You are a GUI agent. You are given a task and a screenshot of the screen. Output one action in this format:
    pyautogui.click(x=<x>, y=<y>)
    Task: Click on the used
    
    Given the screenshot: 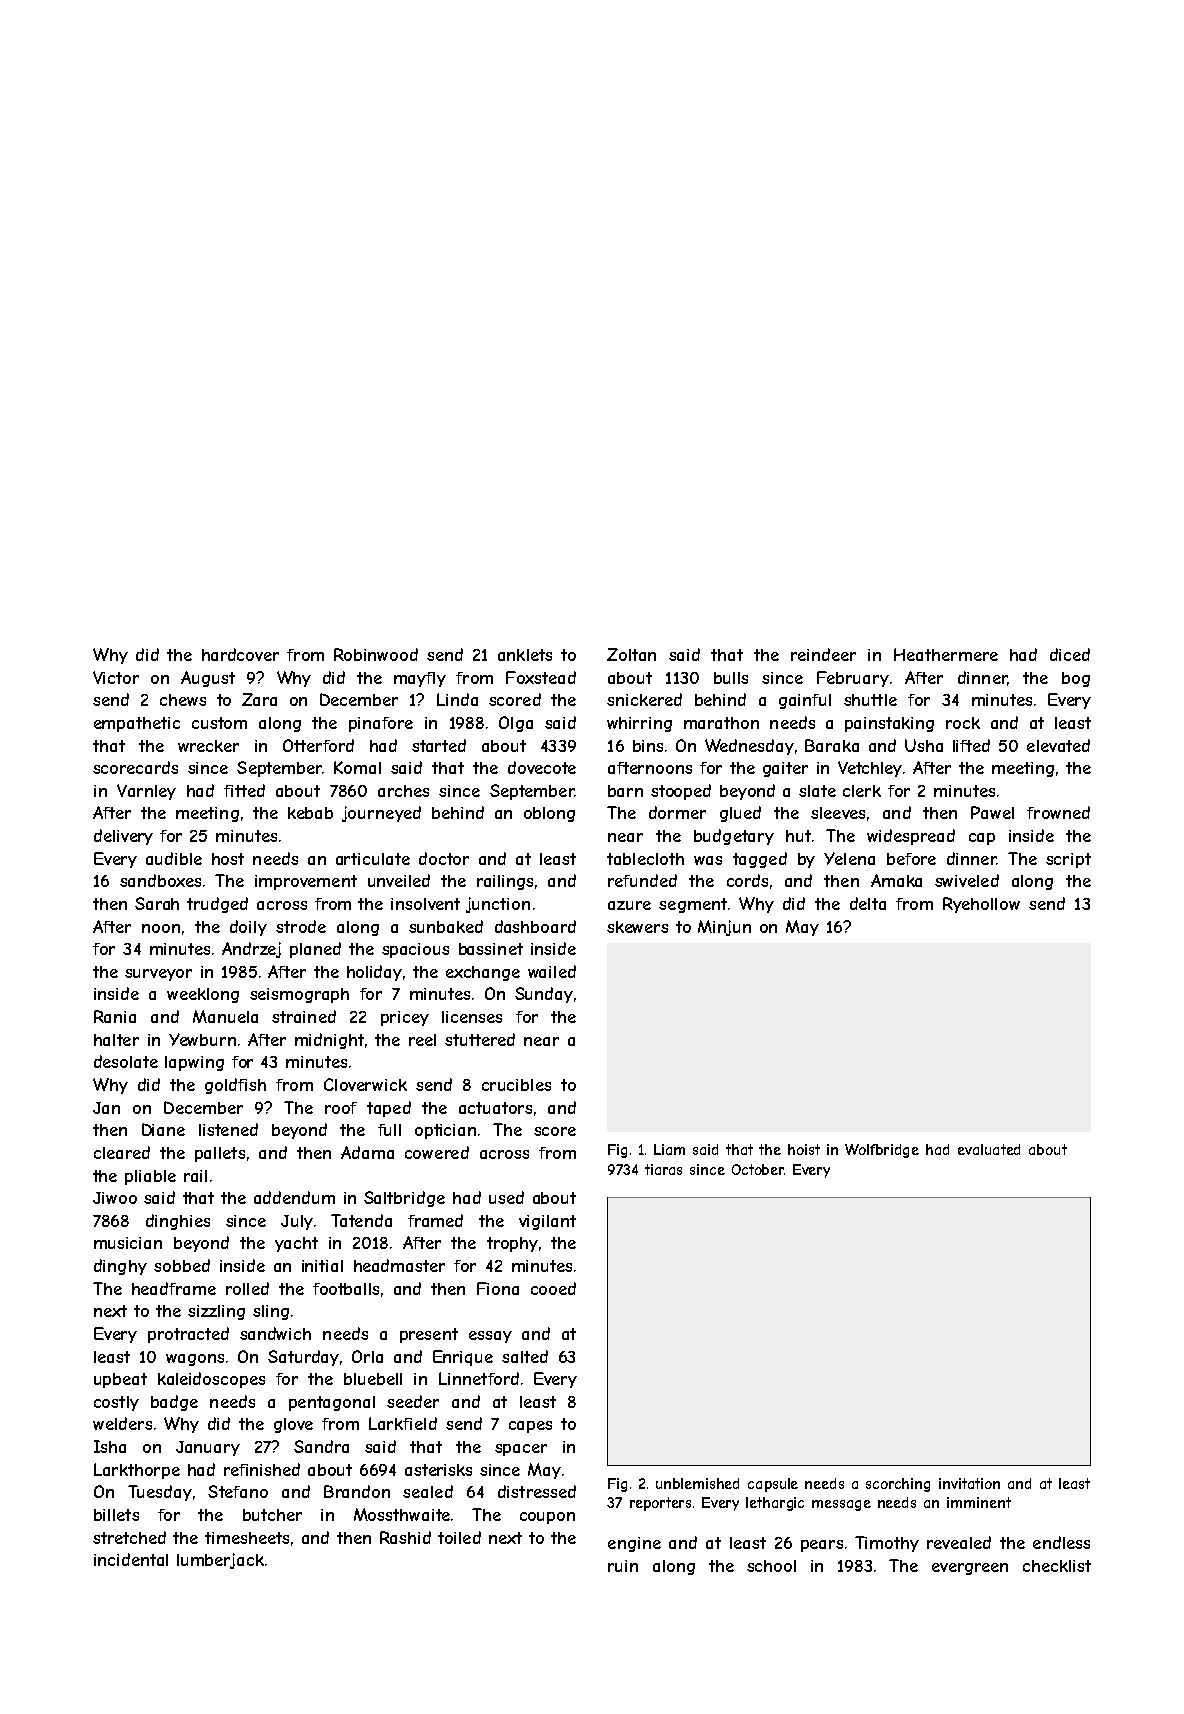 What is the action you would take?
    pyautogui.click(x=506, y=1197)
